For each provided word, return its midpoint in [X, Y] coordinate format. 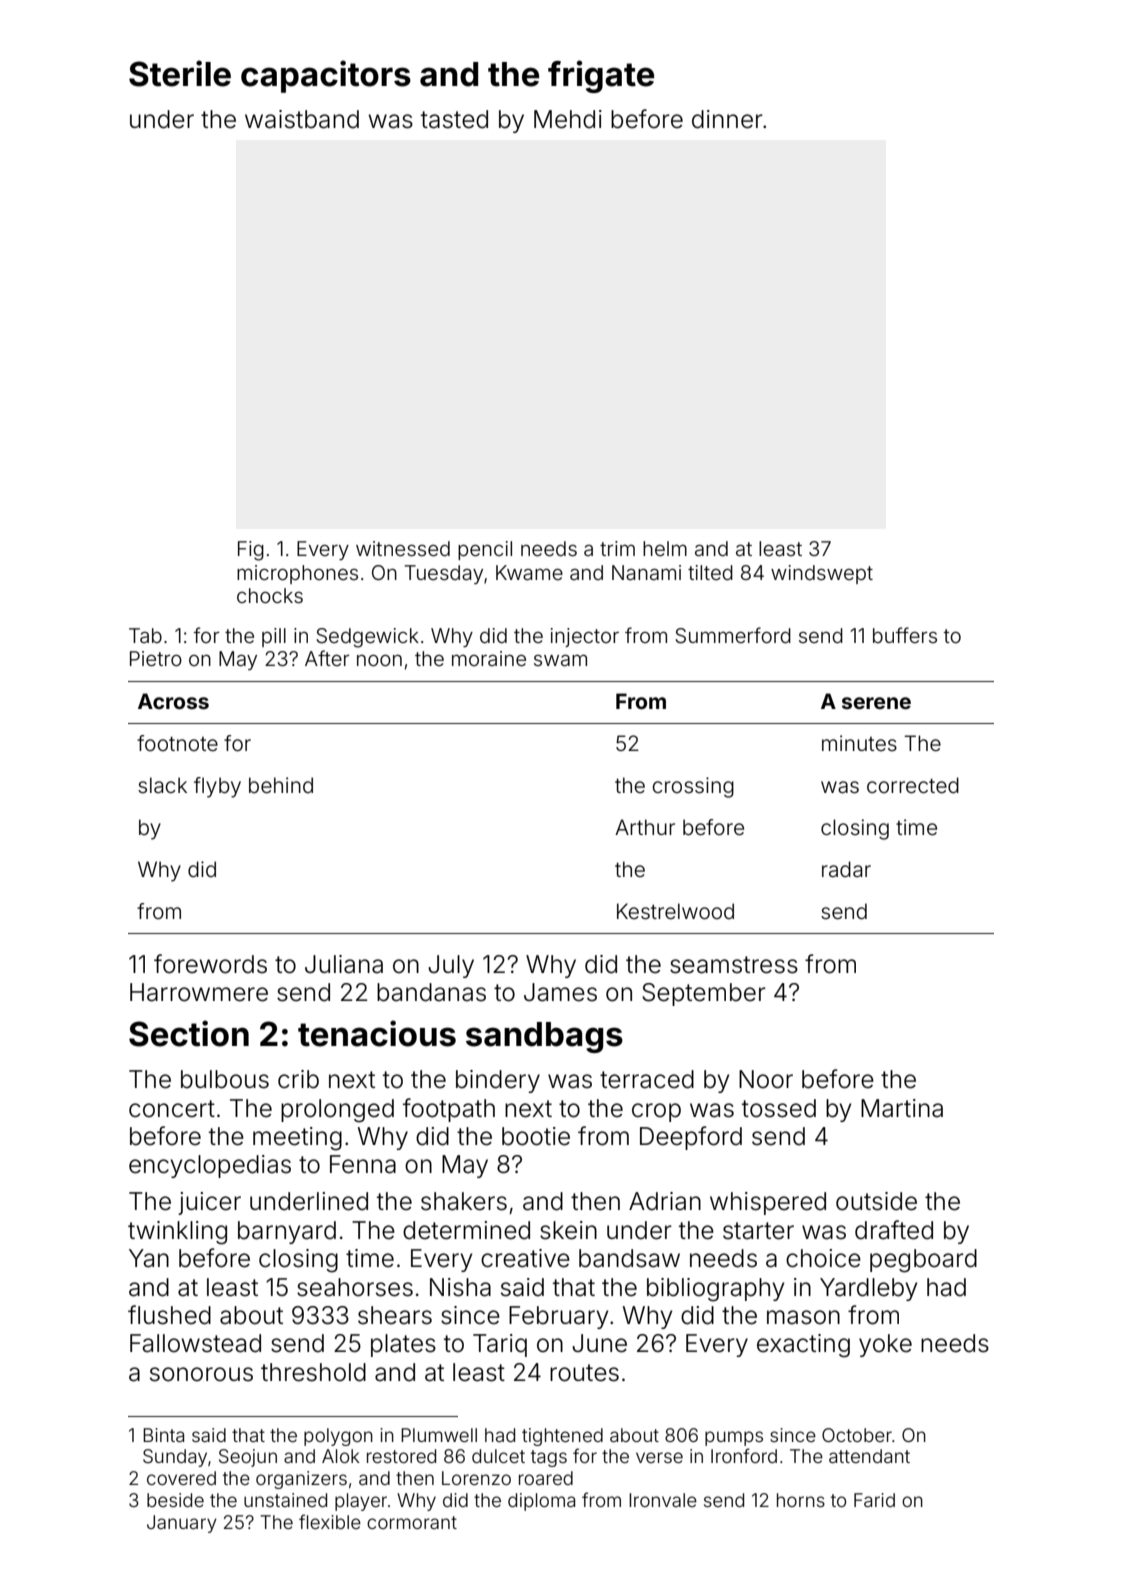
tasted [454, 119]
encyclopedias [210, 1166]
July [451, 966]
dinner [727, 119]
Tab [145, 635]
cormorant [412, 1522]
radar [846, 869]
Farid [874, 1500]
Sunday [175, 1458]
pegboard [923, 1261]
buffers [905, 635]
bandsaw [629, 1258]
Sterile [180, 73]
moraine [489, 658]
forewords [210, 964]
